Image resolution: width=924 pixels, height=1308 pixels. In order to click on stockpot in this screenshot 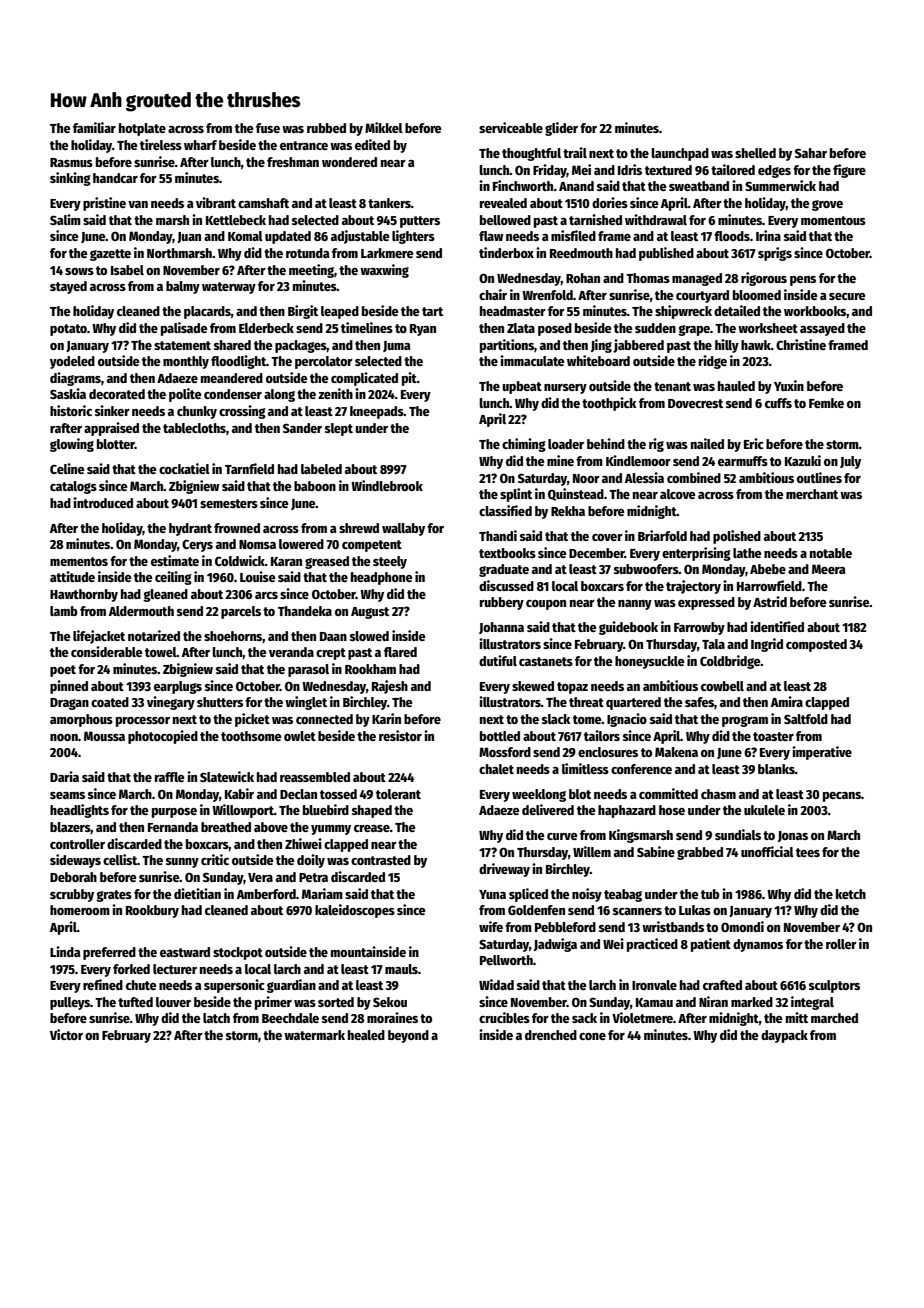, I will do `click(238, 953)`.
